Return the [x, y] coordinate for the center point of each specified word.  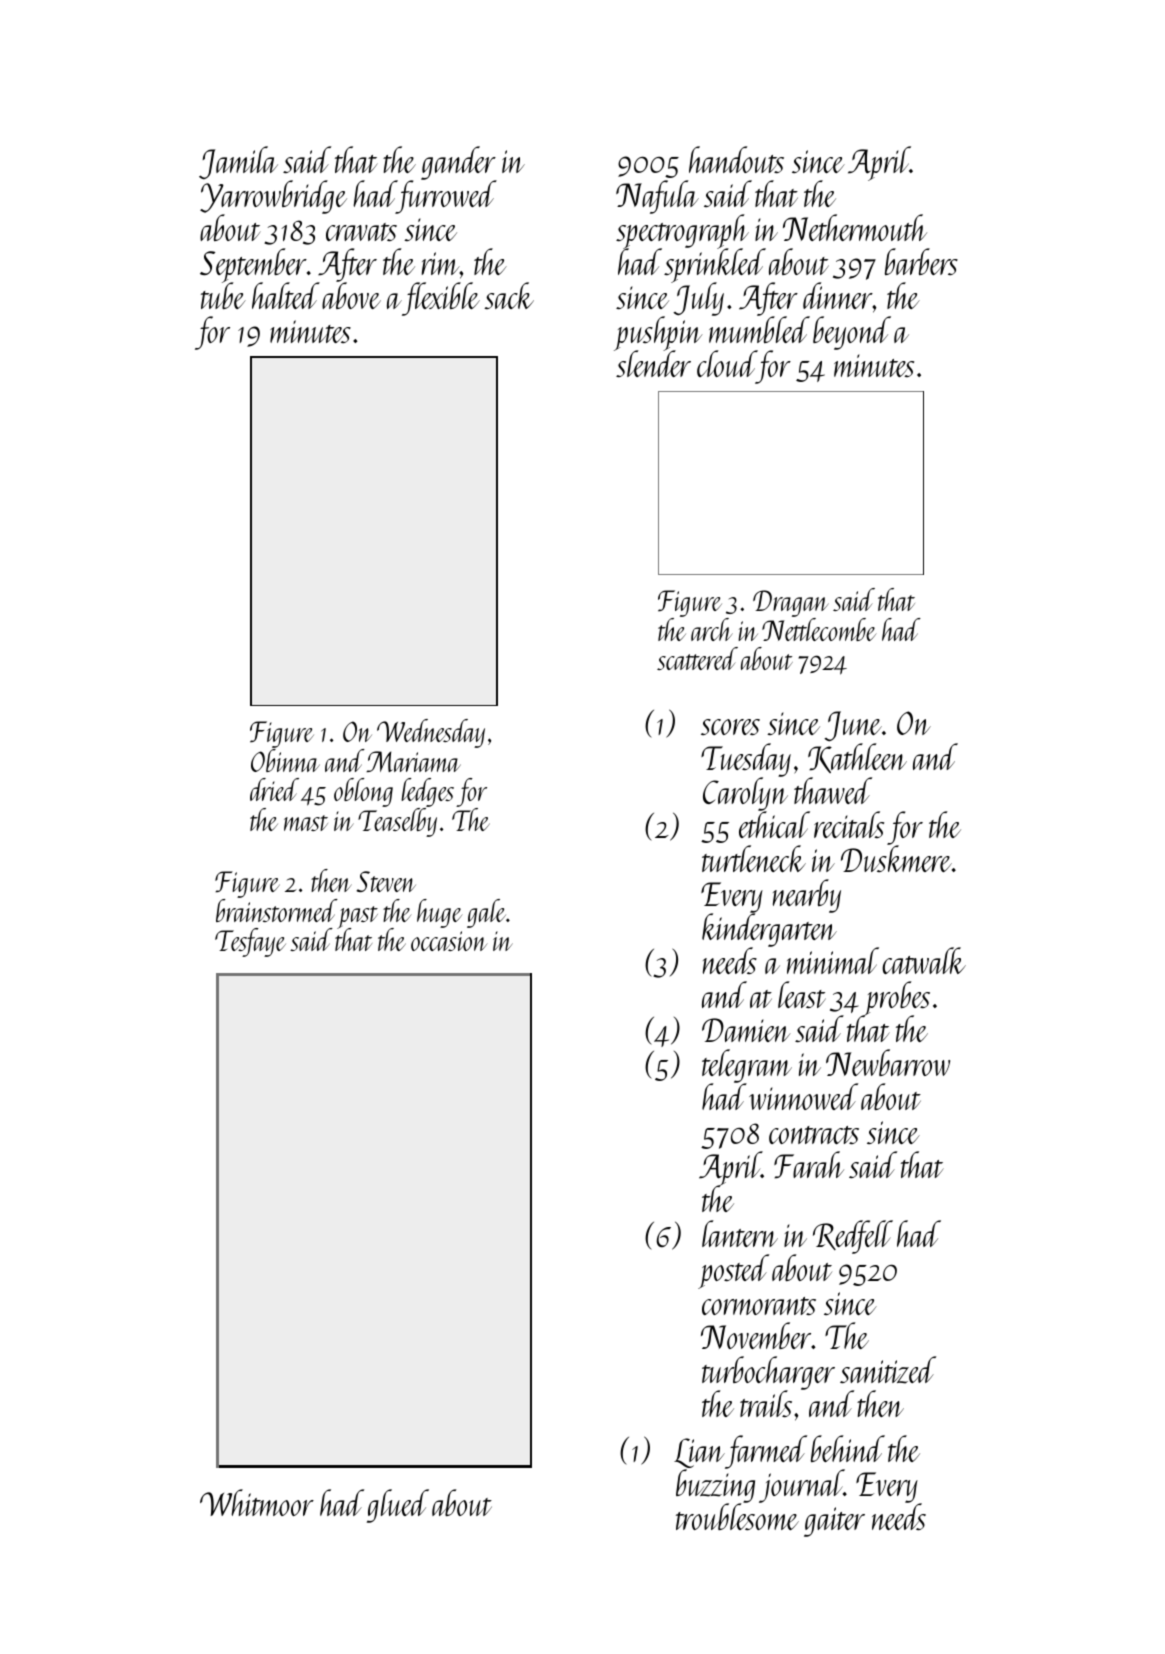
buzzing [715, 1487]
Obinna [285, 760]
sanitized [888, 1370]
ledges [427, 792]
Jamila [238, 162]
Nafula [657, 197]
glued [398, 1506]
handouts [736, 159]
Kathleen [857, 758]
